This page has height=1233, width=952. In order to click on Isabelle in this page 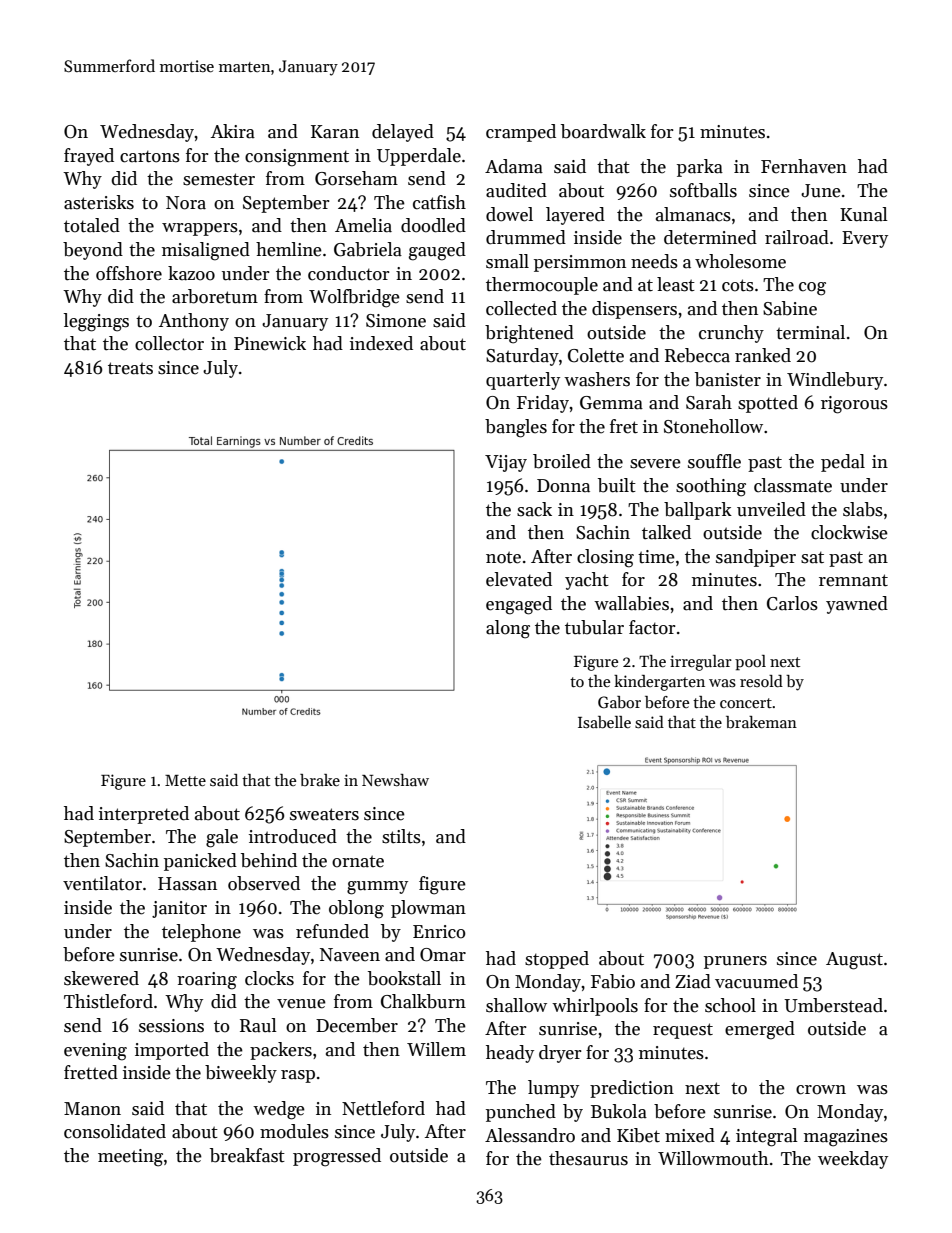, I will do `click(604, 722)`.
